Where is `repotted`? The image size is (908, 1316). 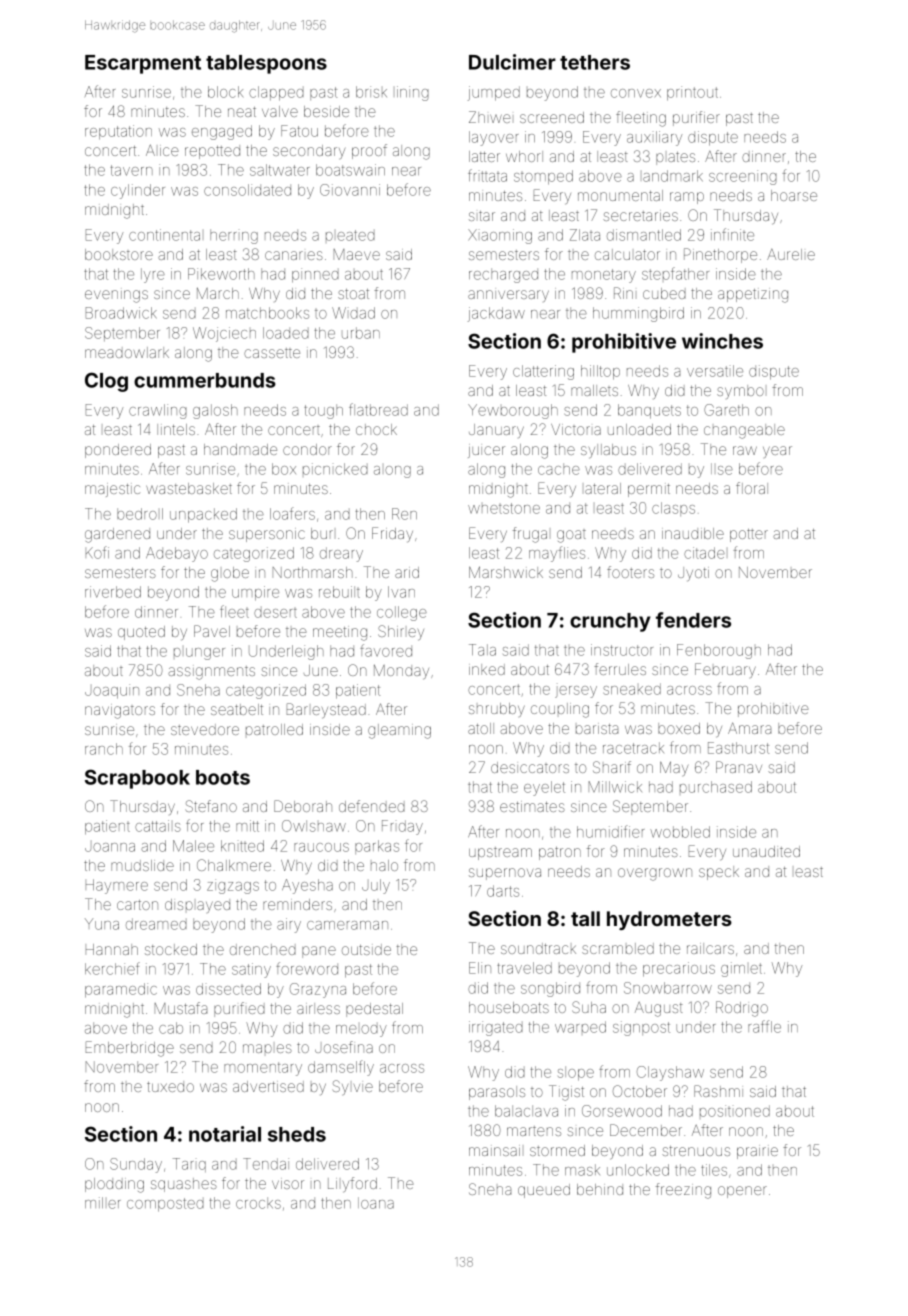 repotted is located at coordinates (212, 152).
